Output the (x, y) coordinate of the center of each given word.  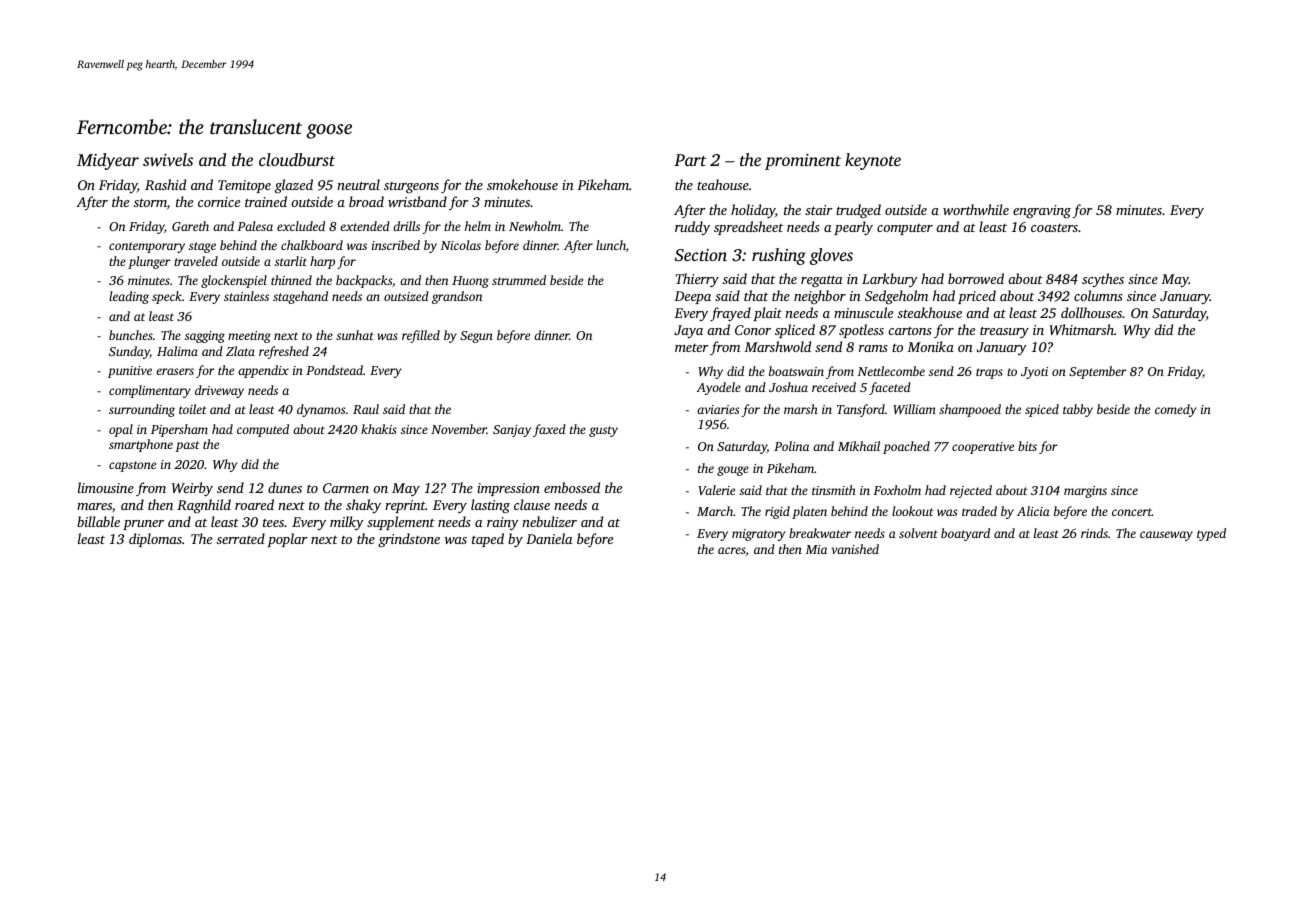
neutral (358, 184)
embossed (572, 487)
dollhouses (1091, 312)
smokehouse (522, 184)
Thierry (697, 280)
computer (905, 229)
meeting (249, 337)
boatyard (965, 534)
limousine (106, 487)
